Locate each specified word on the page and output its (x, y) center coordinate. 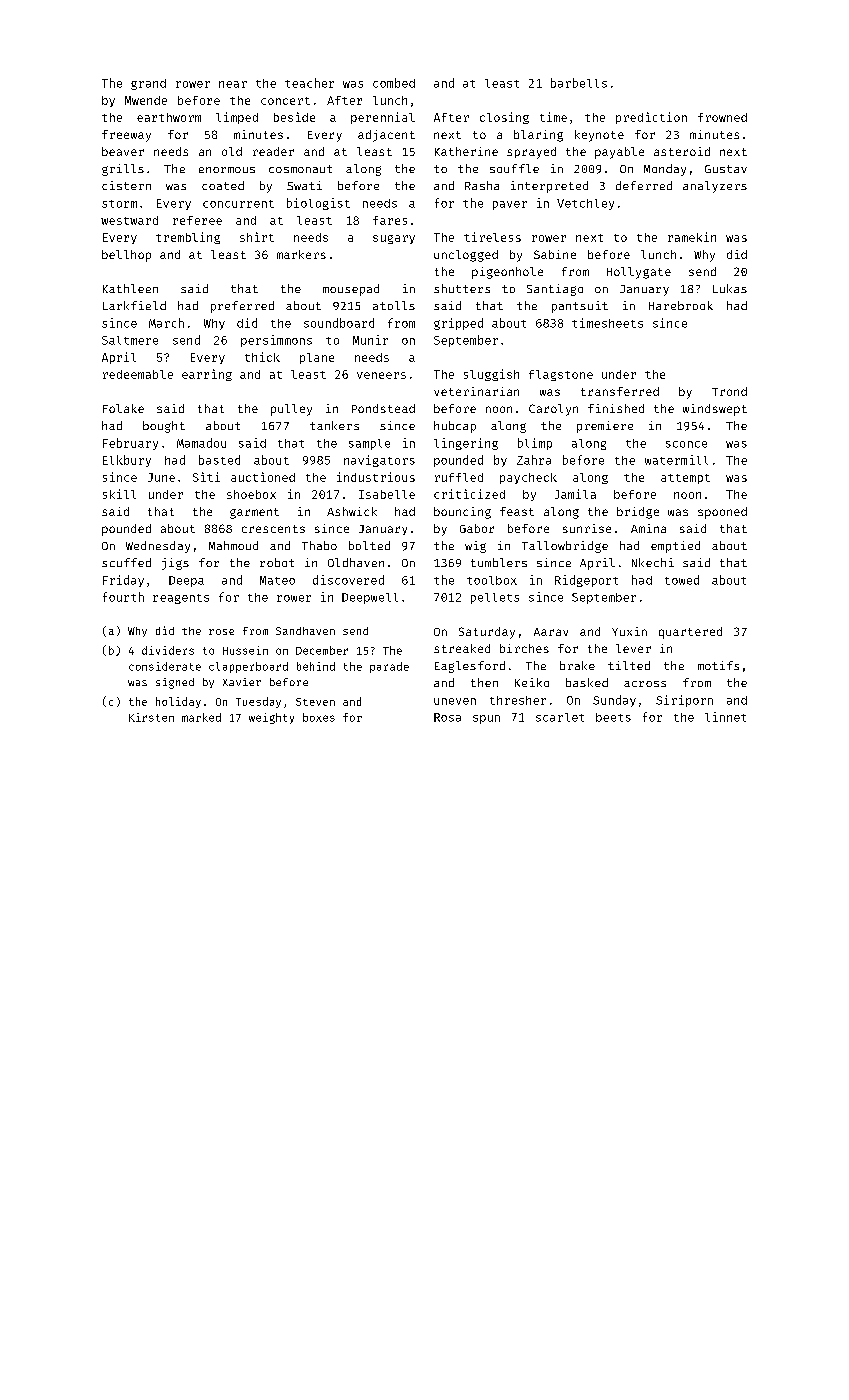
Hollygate (639, 273)
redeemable (138, 374)
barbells (579, 83)
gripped (458, 324)
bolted (369, 545)
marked (201, 717)
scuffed (126, 562)
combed (394, 83)
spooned (722, 513)
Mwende (146, 100)
